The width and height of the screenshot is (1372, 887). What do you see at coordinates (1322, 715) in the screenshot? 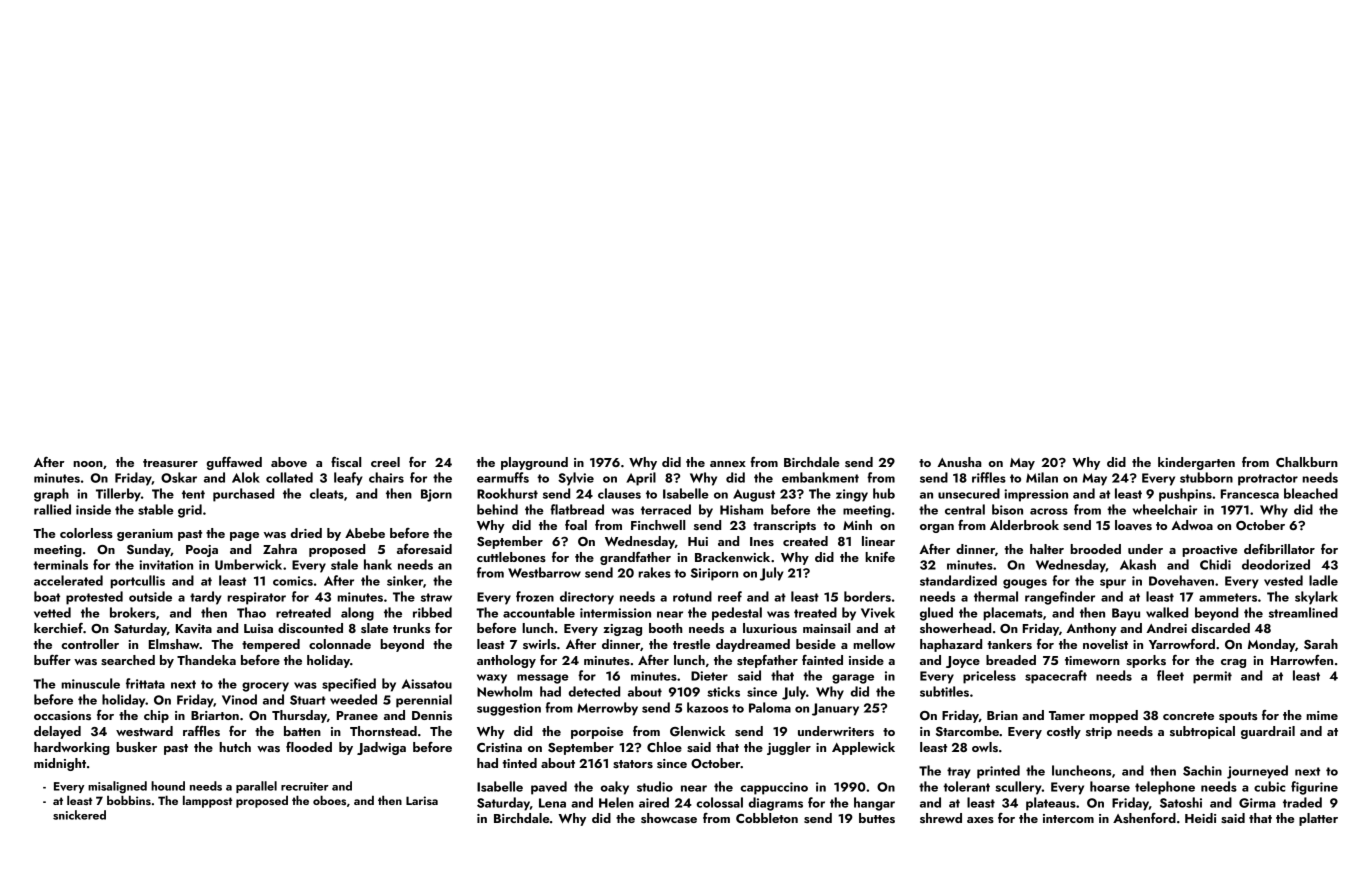
I see `mime` at bounding box center [1322, 715].
